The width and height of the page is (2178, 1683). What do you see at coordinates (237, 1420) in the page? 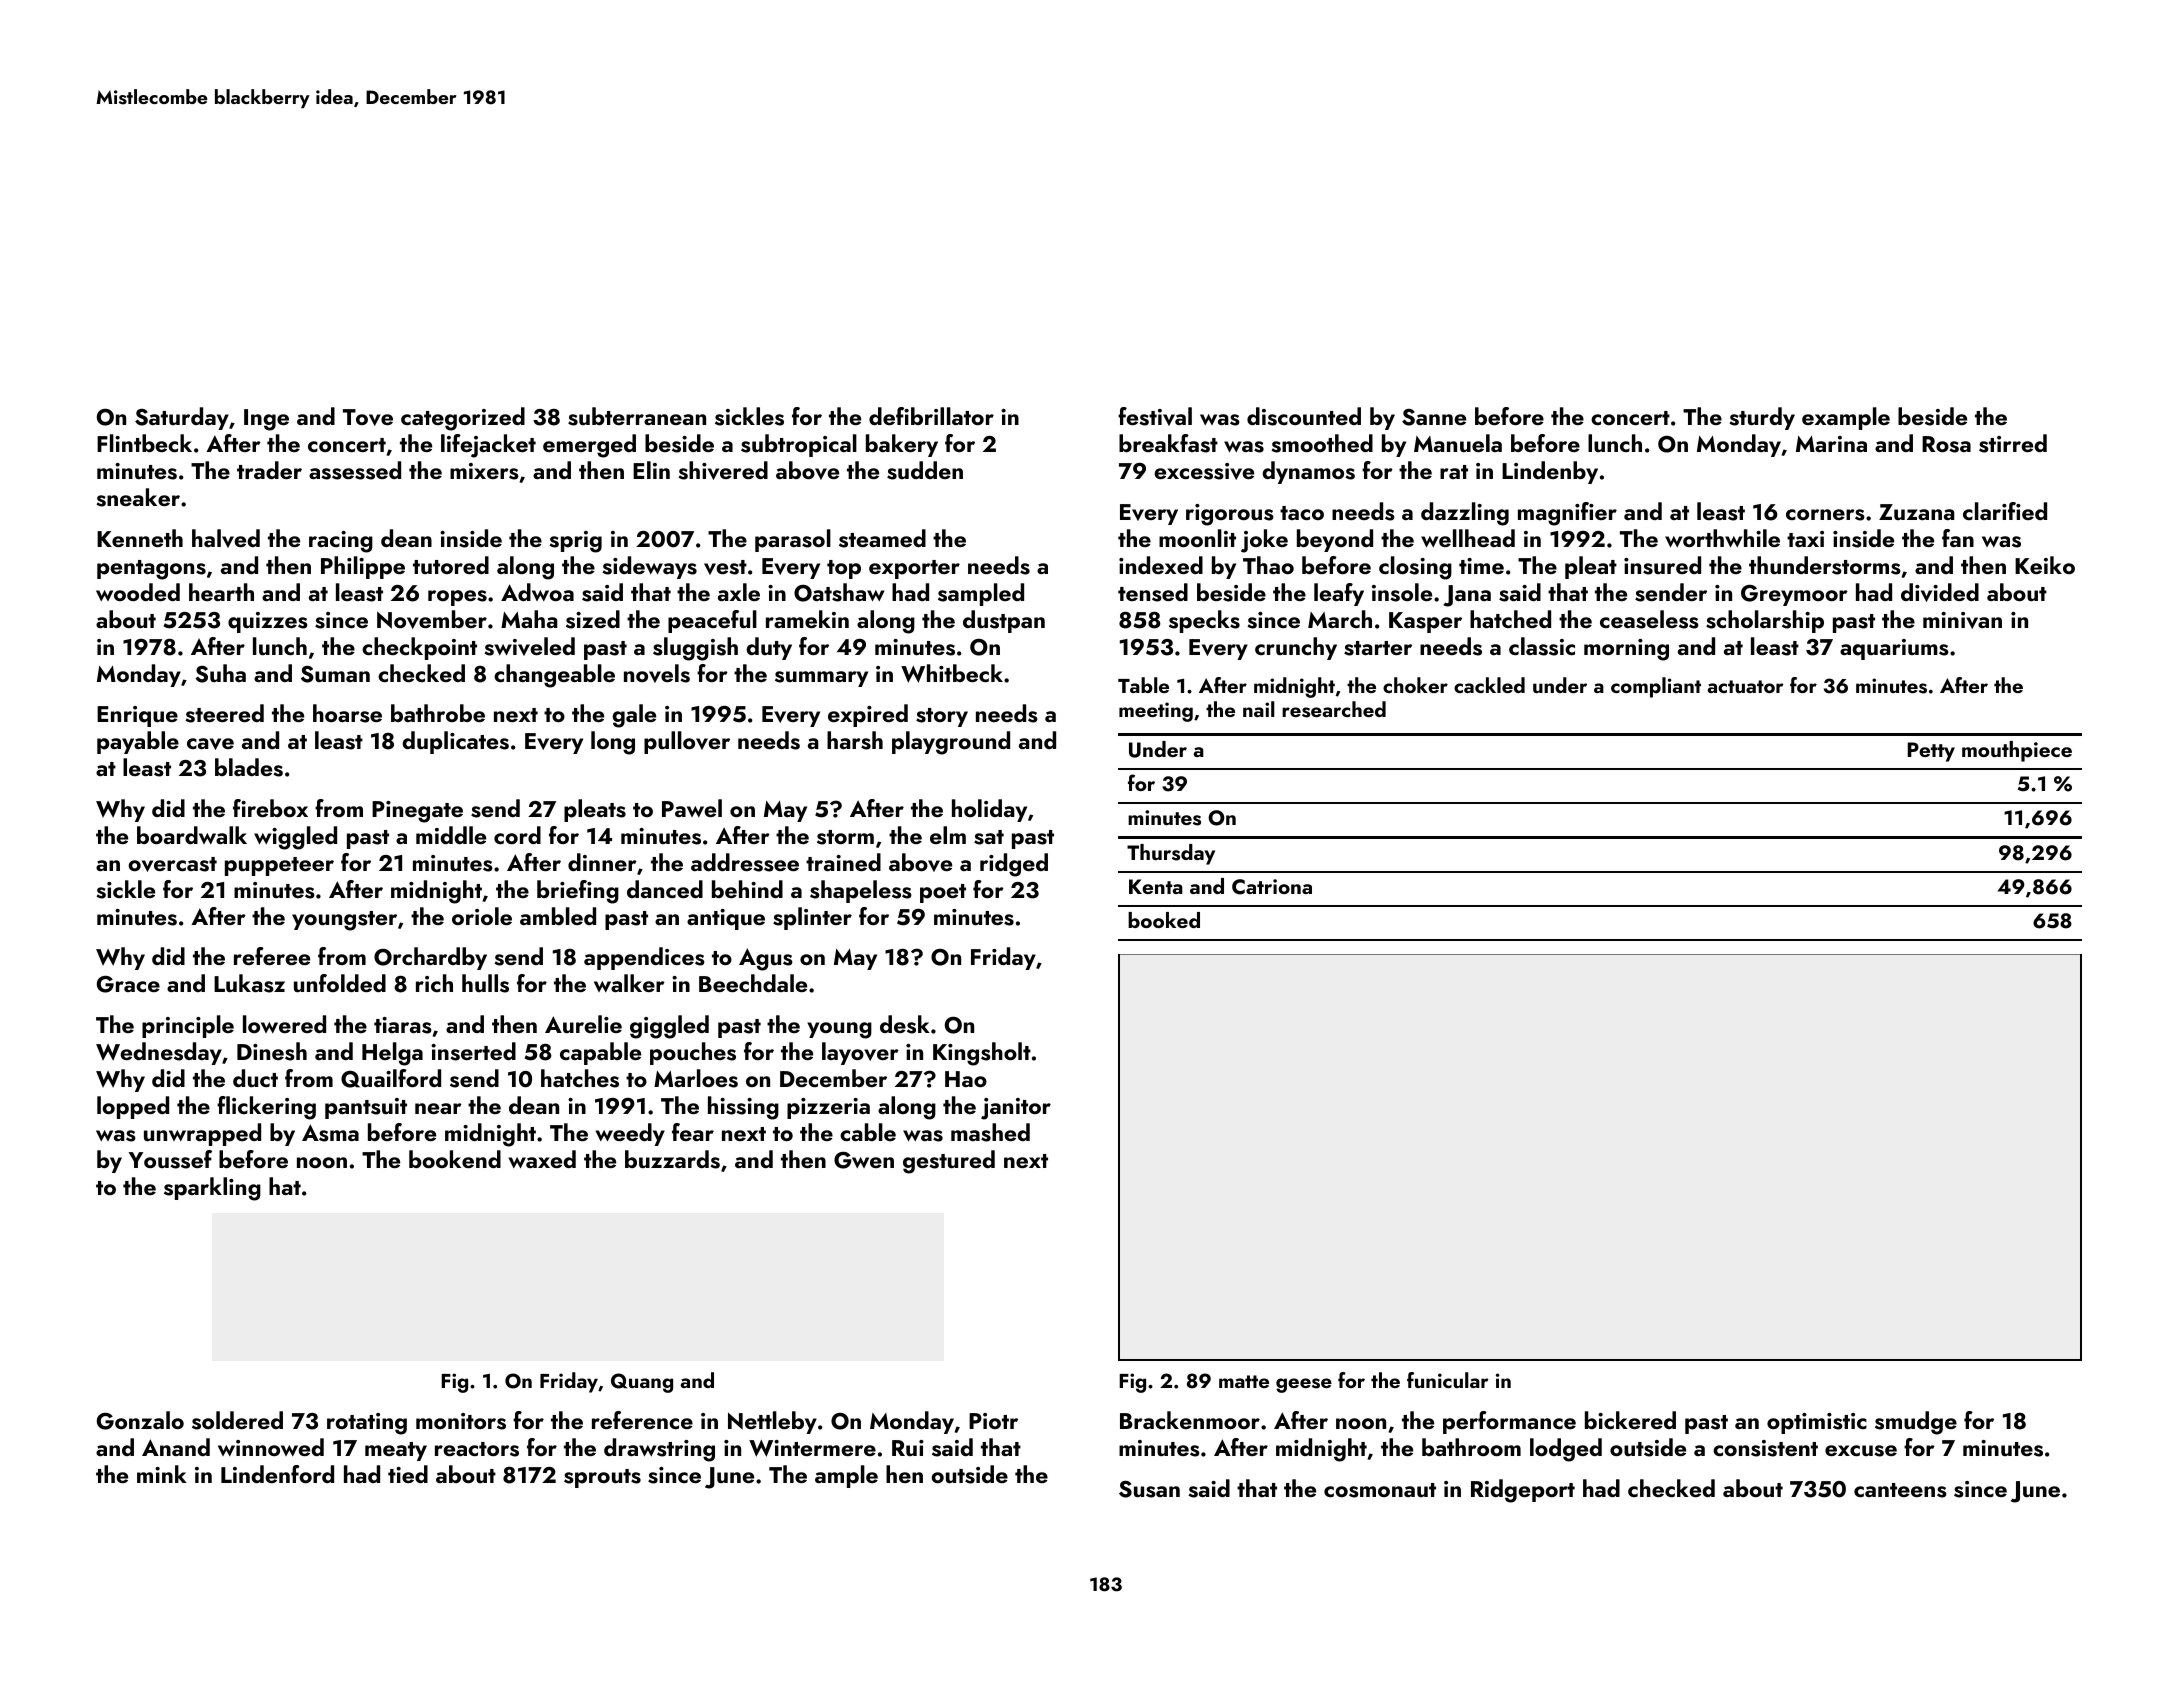
I see `soldered` at bounding box center [237, 1420].
